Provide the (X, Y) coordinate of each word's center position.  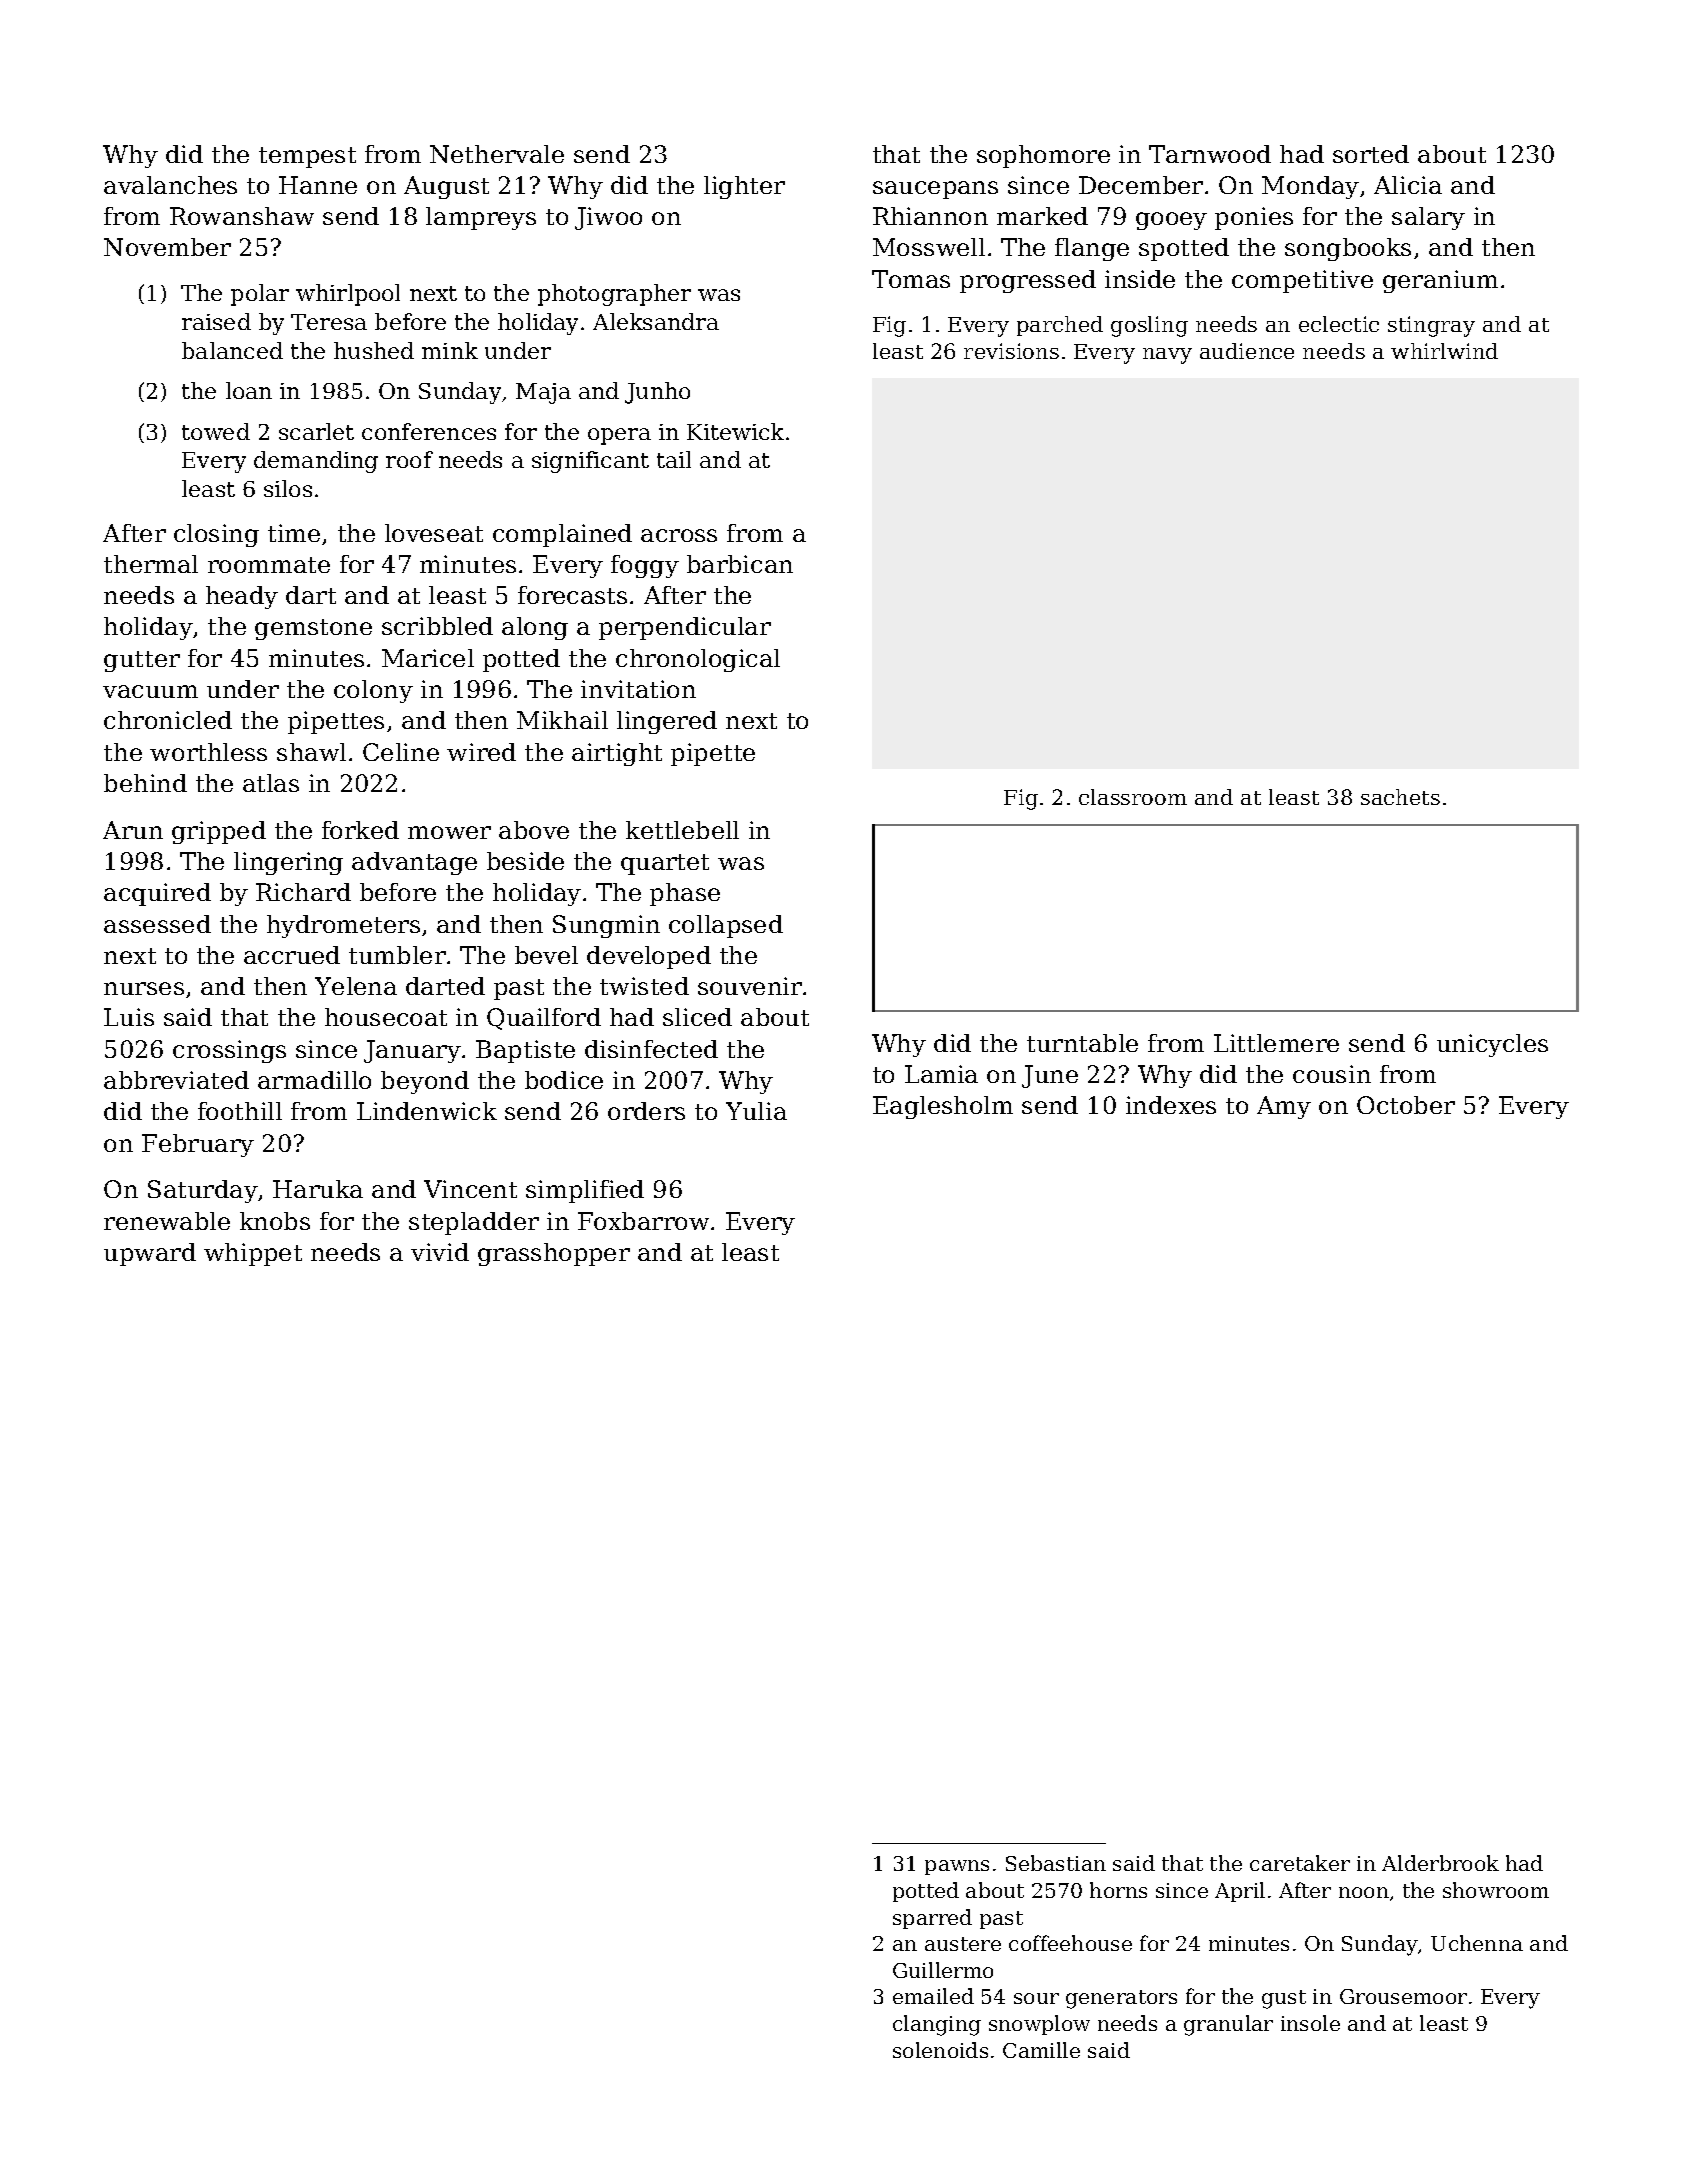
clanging (937, 2025)
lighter (744, 187)
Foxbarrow (643, 1221)
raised (216, 321)
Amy (1284, 1107)
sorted (1371, 154)
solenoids (940, 2050)
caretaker (1300, 1863)
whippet (253, 1254)
